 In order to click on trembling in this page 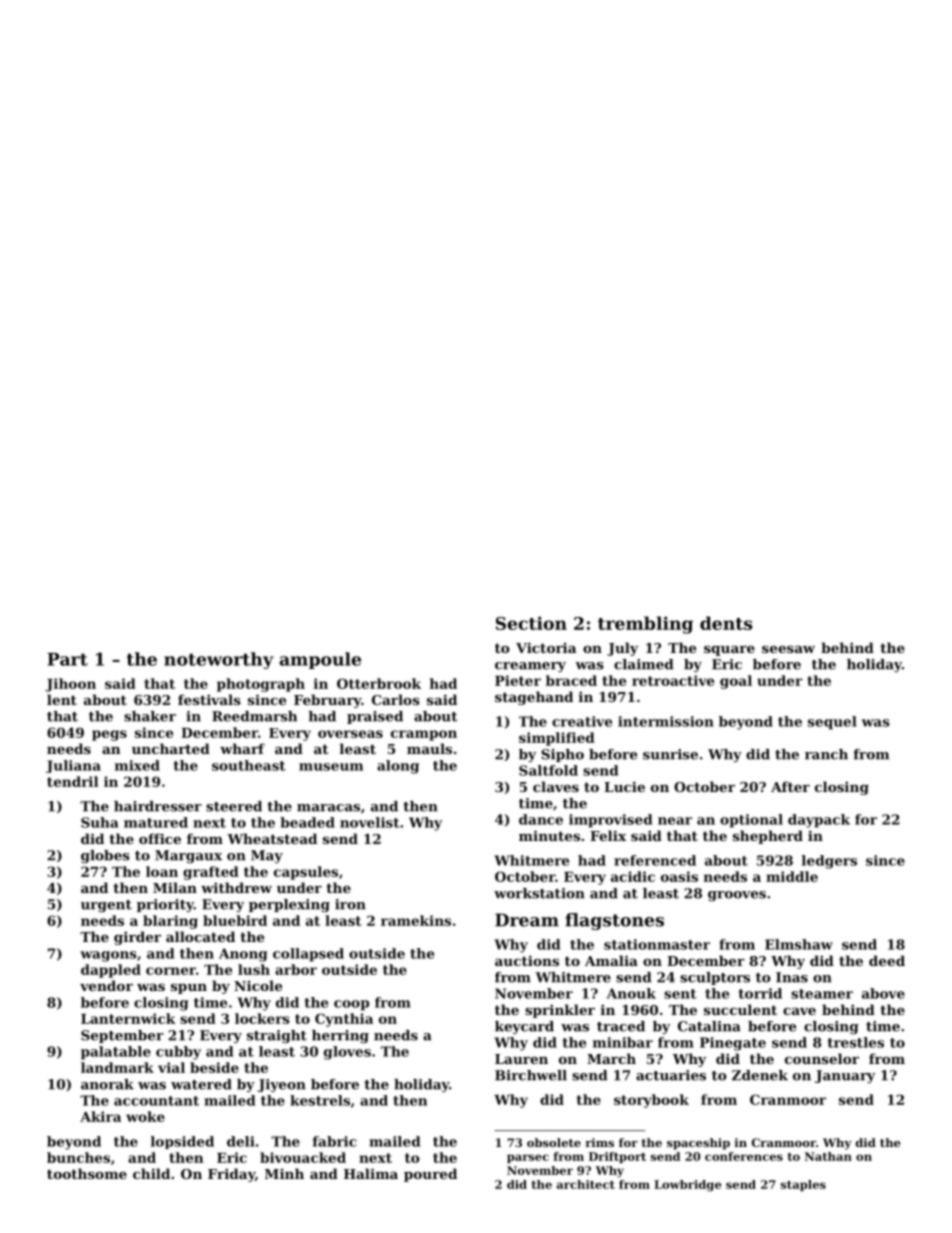, I will do `click(645, 625)`.
